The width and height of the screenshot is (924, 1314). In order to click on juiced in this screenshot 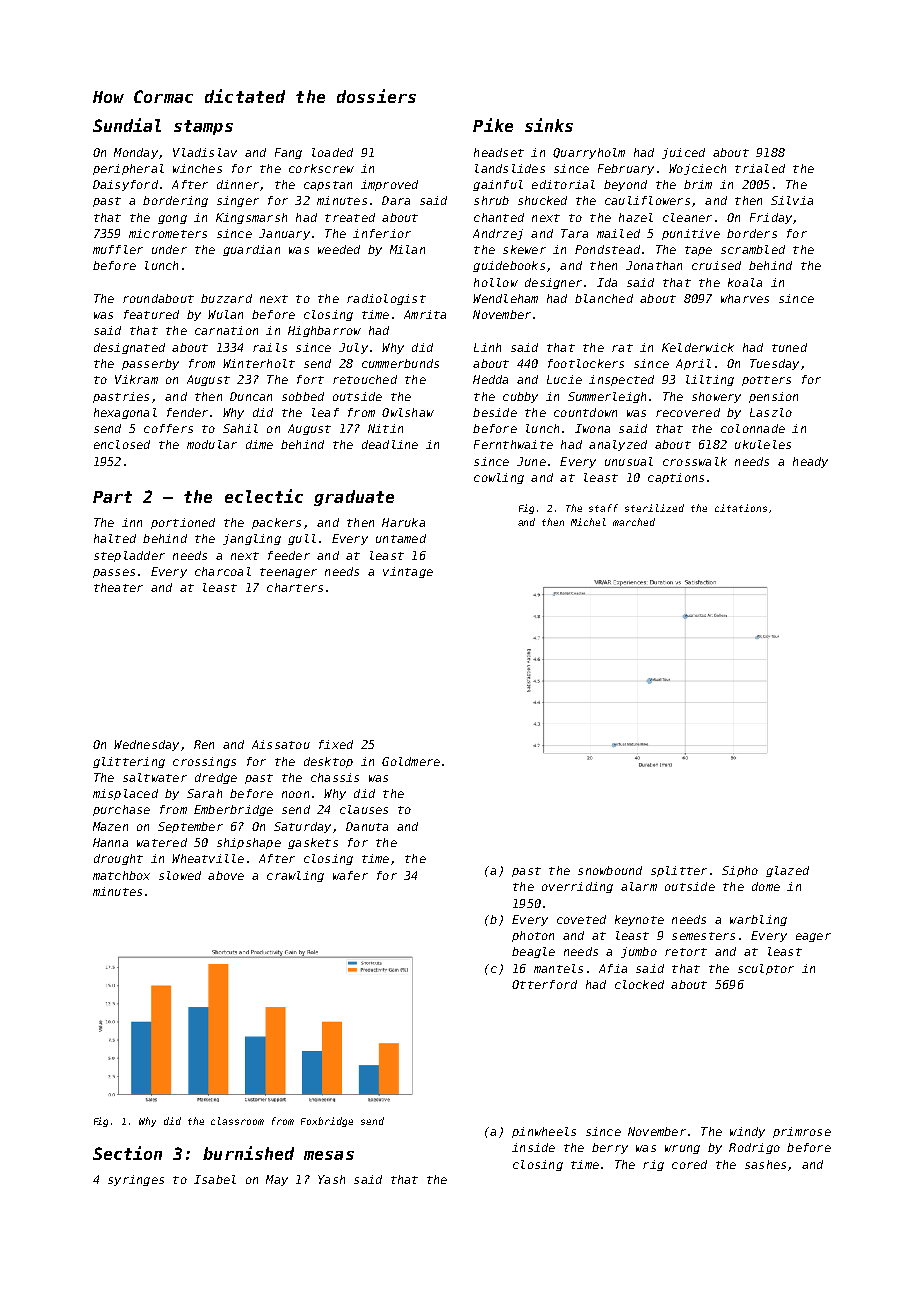, I will do `click(683, 153)`.
